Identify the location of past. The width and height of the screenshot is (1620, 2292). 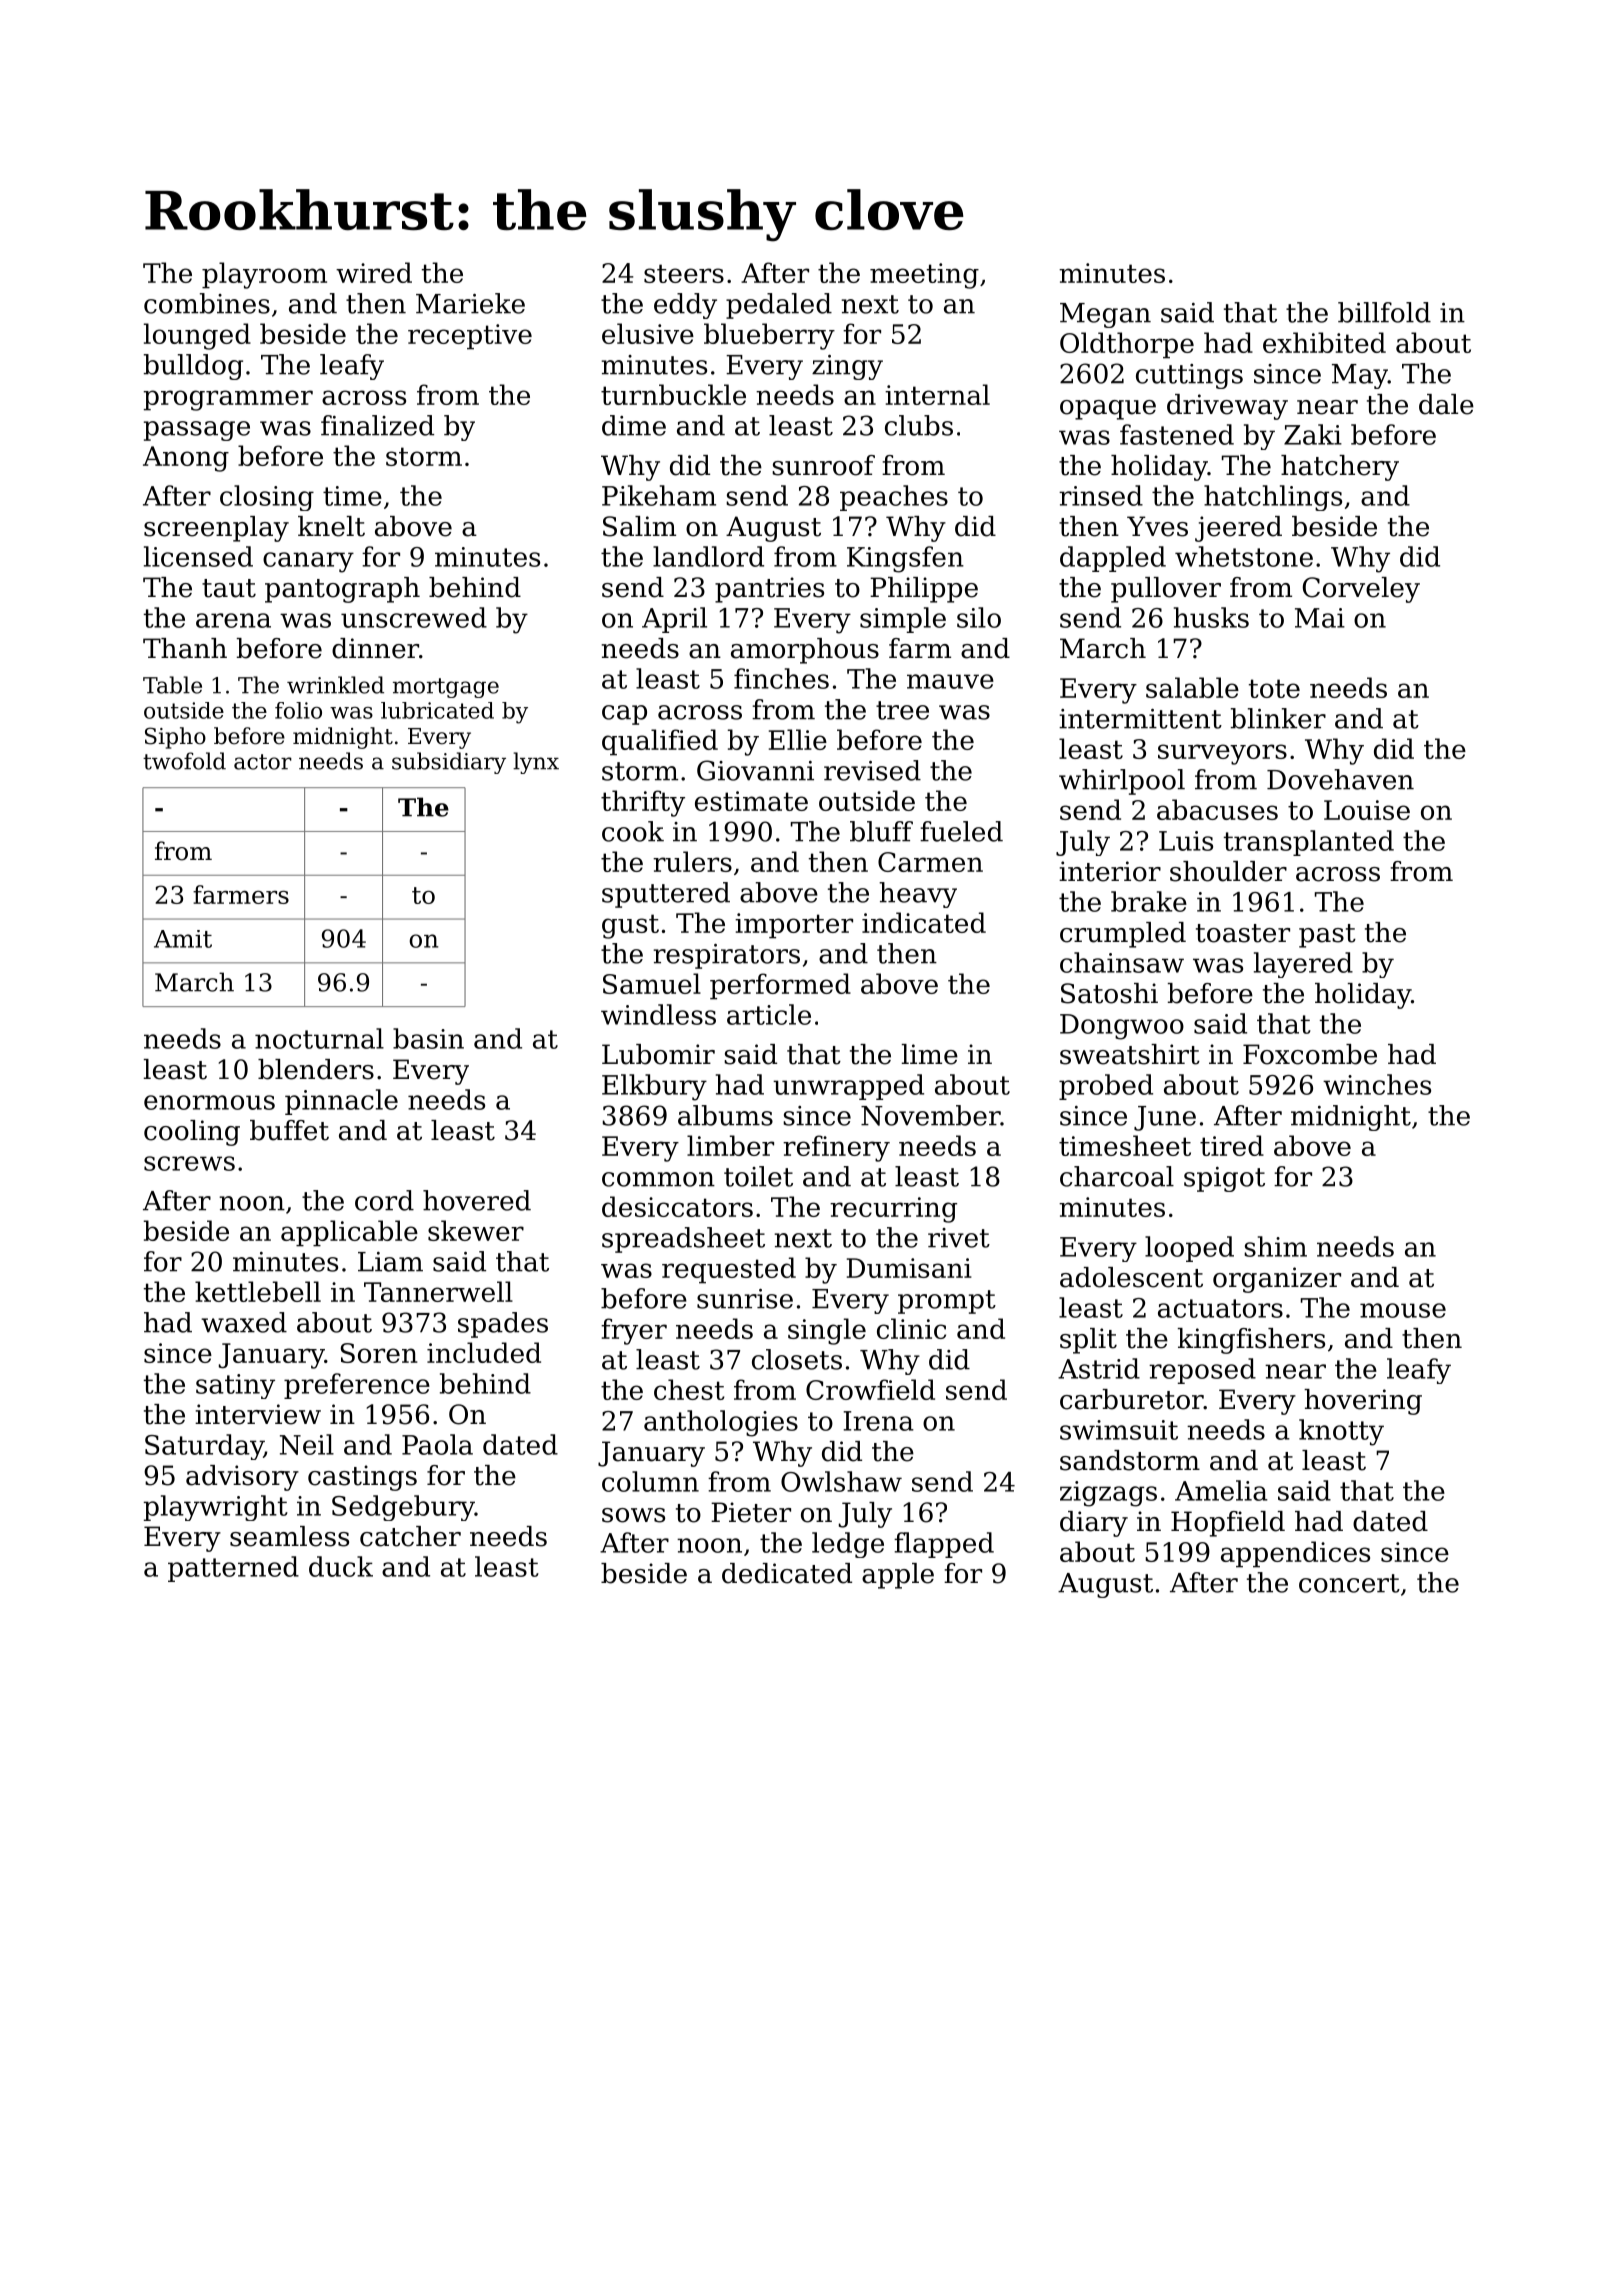
(1327, 936).
